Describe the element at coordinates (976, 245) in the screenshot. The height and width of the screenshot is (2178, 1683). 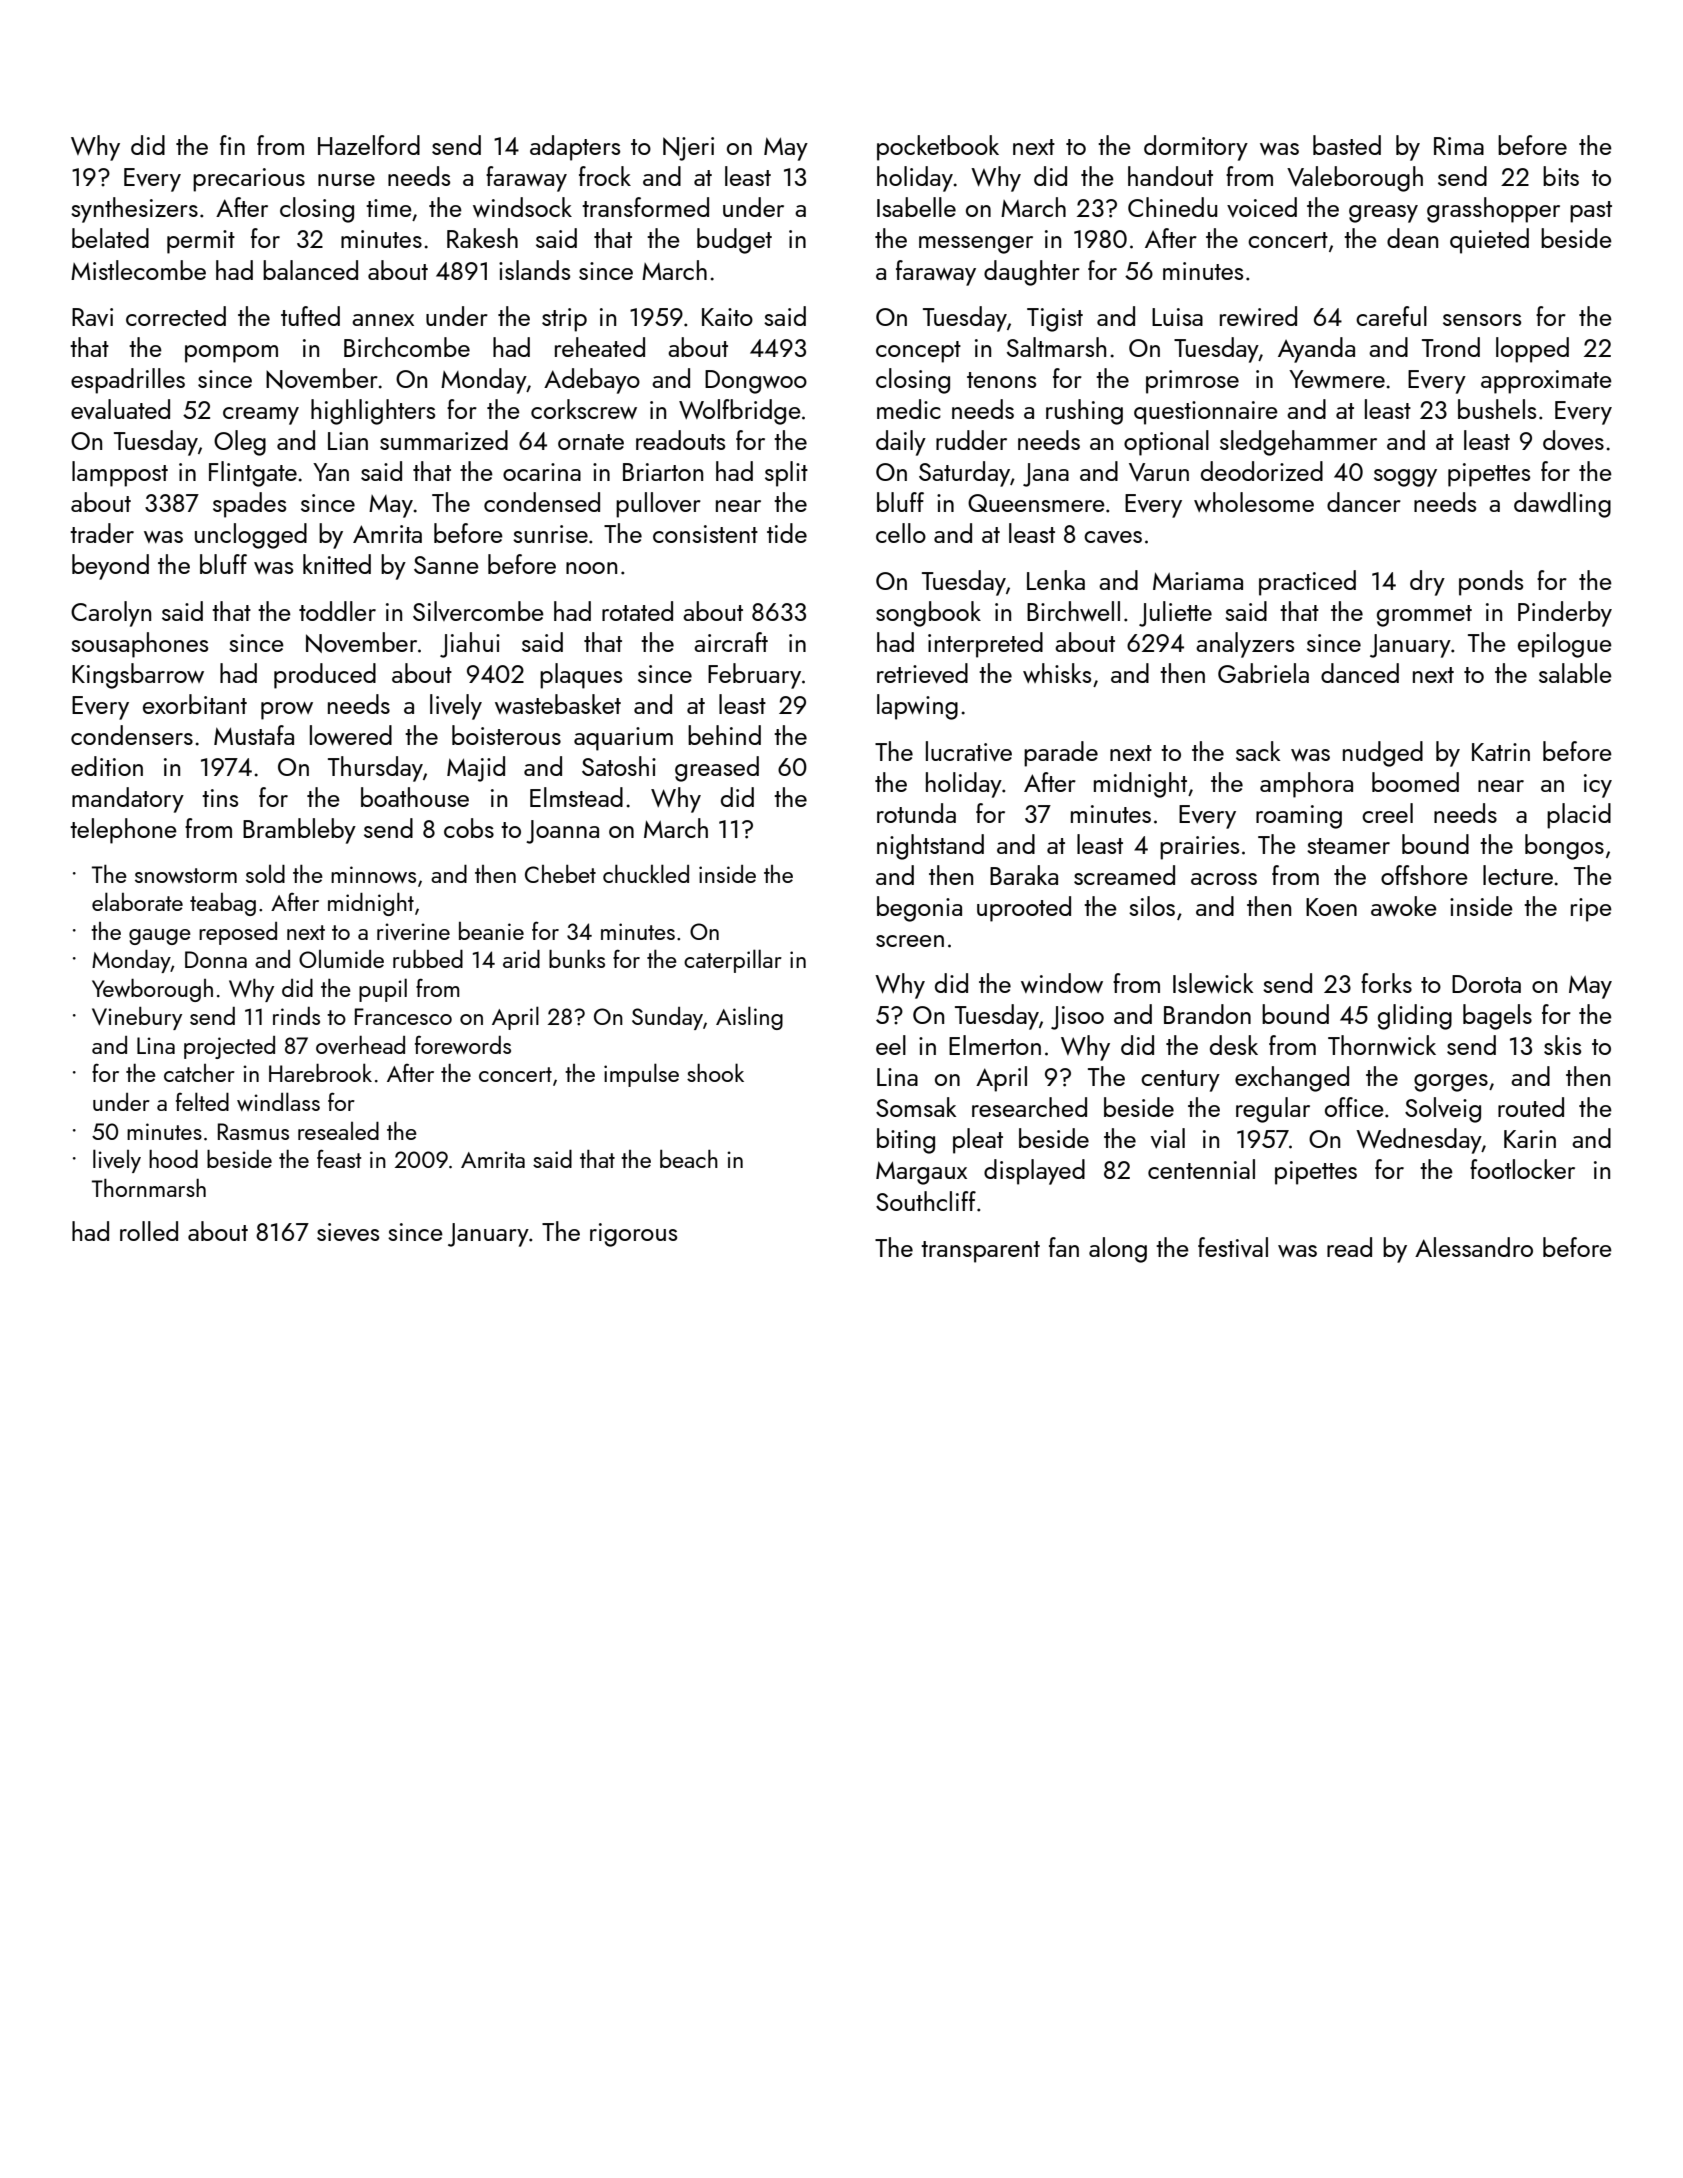
I see `messenger` at that location.
